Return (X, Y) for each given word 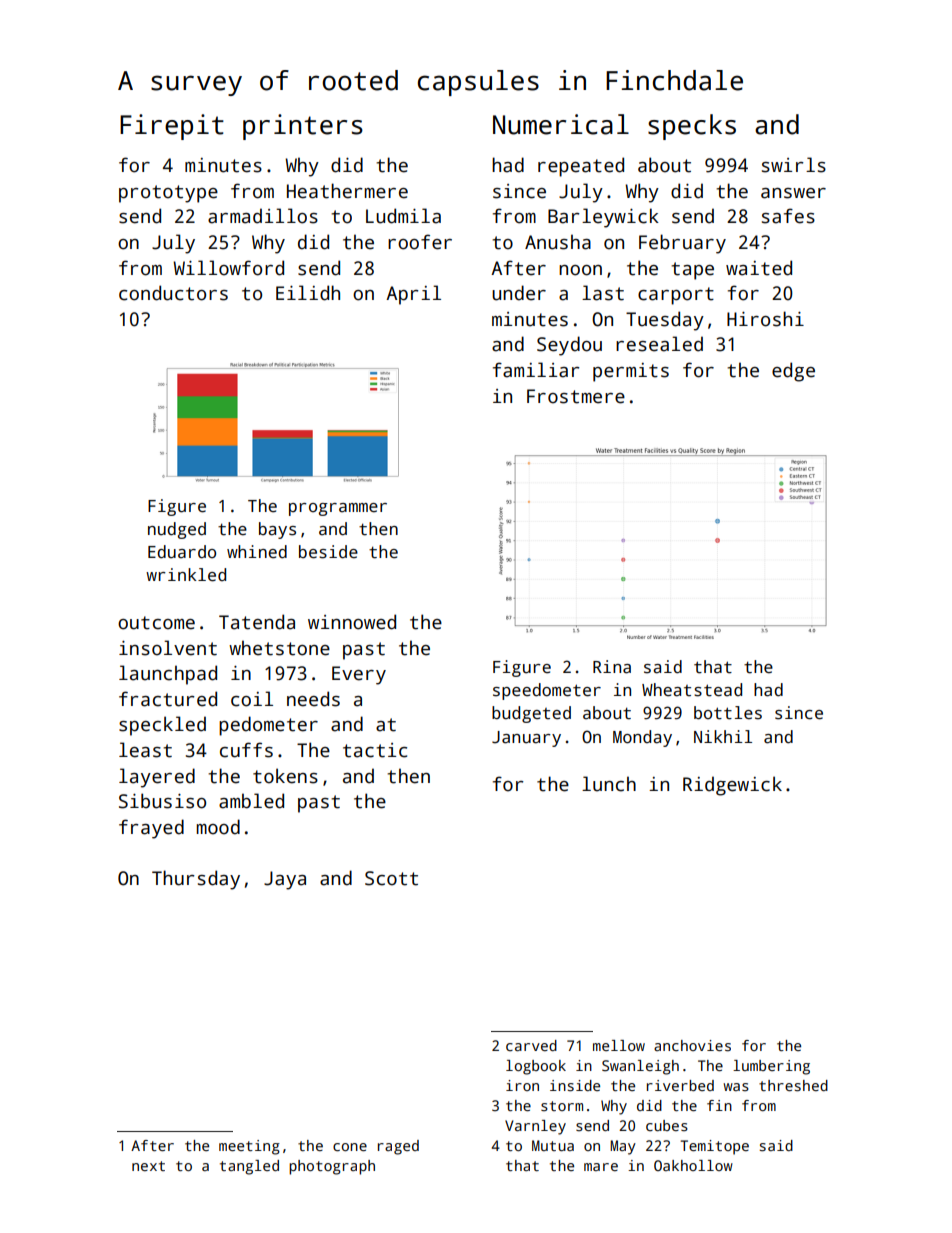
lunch (609, 784)
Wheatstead (692, 690)
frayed (151, 829)
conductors (173, 293)
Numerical (561, 124)
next (148, 1166)
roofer (420, 242)
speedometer (547, 691)
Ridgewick (732, 786)
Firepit (172, 127)
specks (692, 127)
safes (788, 216)
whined (257, 552)
